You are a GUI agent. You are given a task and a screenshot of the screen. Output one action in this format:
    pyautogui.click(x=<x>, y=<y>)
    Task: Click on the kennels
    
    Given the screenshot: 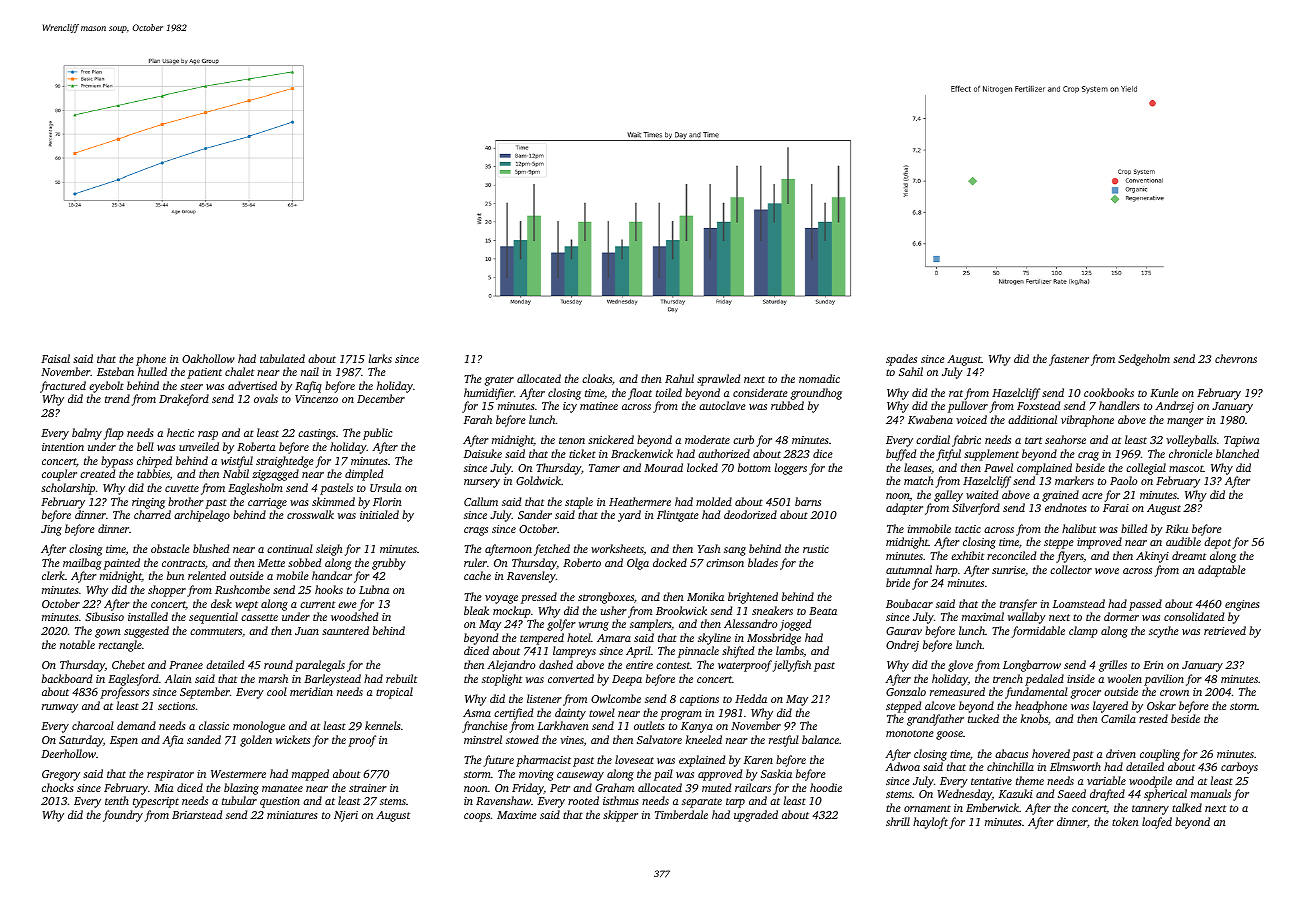 What is the action you would take?
    pyautogui.click(x=382, y=725)
